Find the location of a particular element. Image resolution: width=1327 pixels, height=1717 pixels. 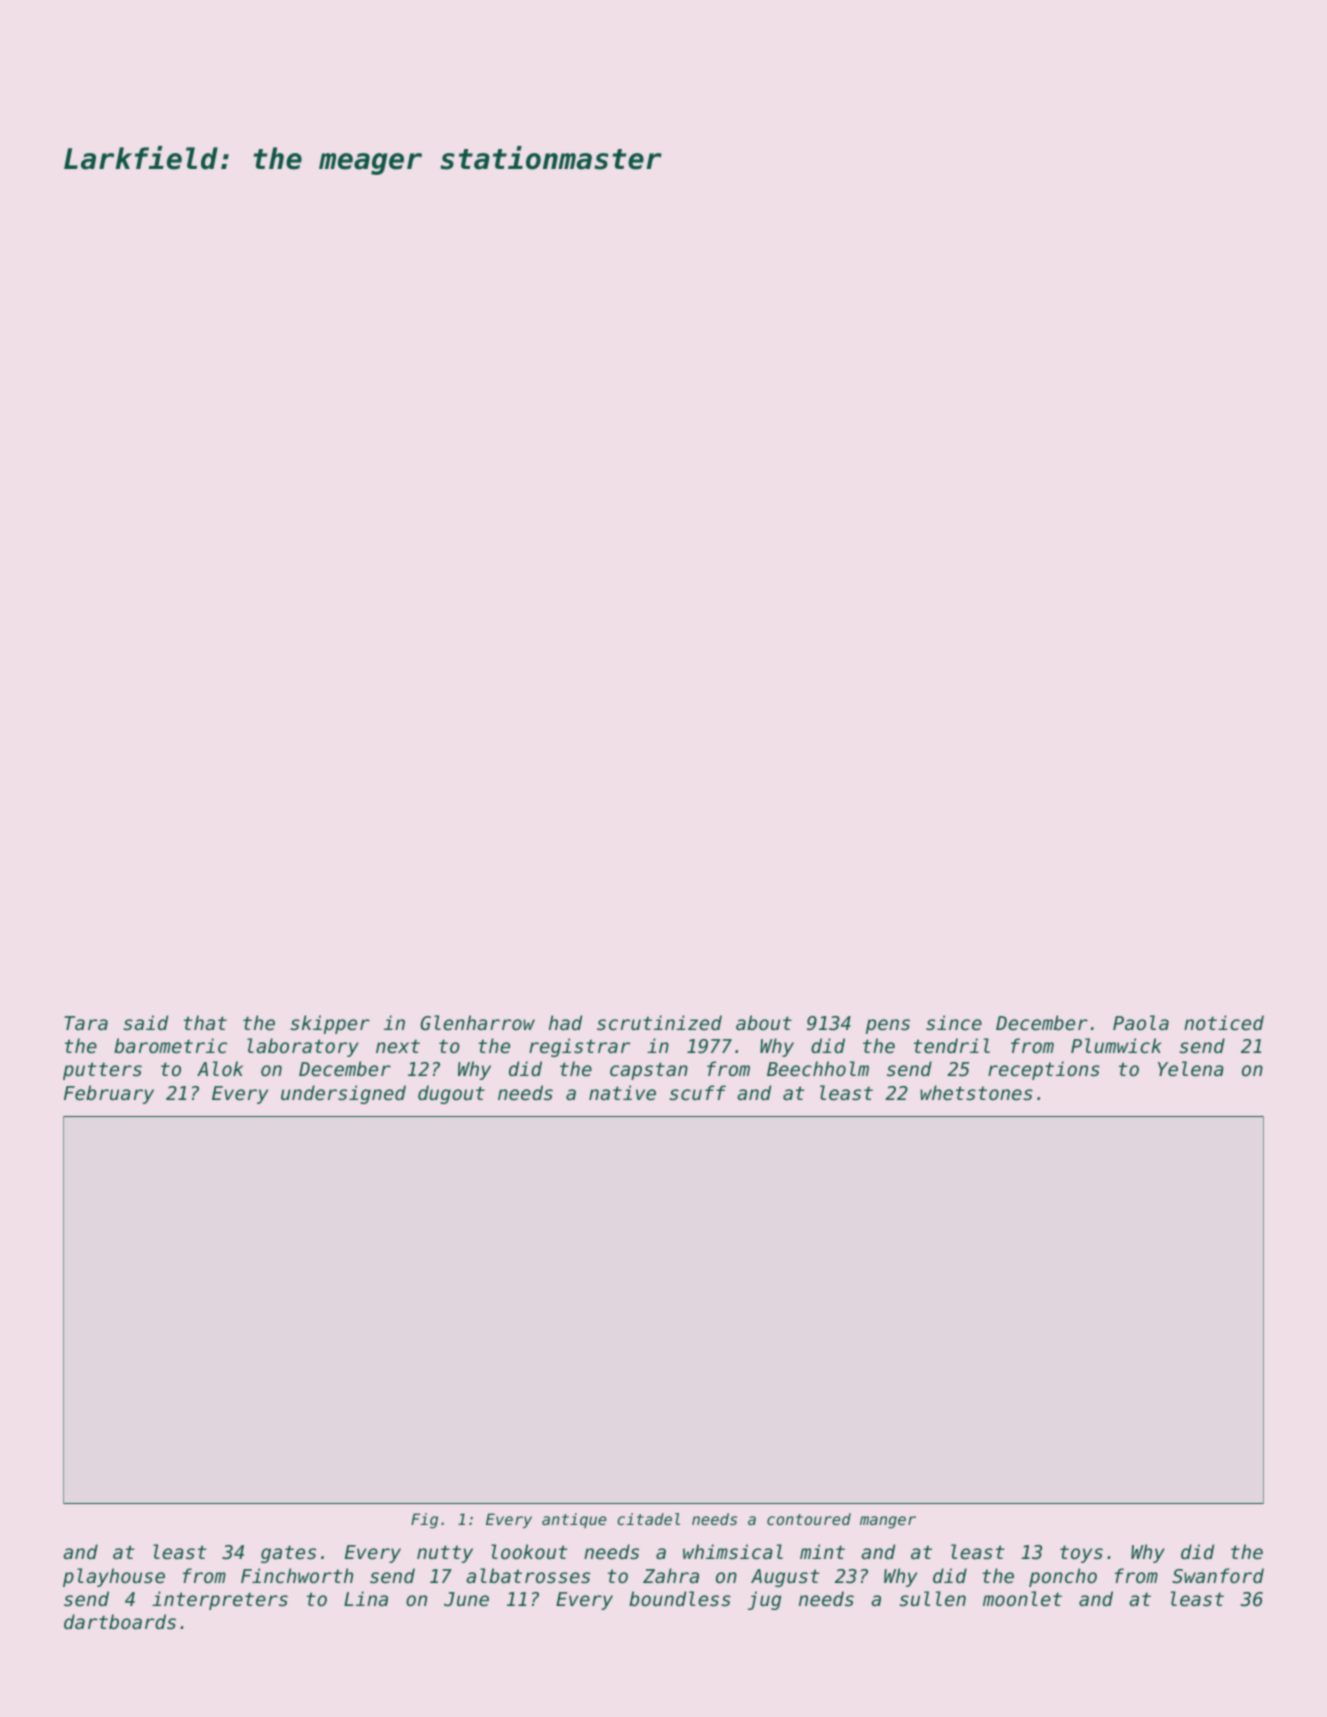

contoured is located at coordinates (809, 1519).
